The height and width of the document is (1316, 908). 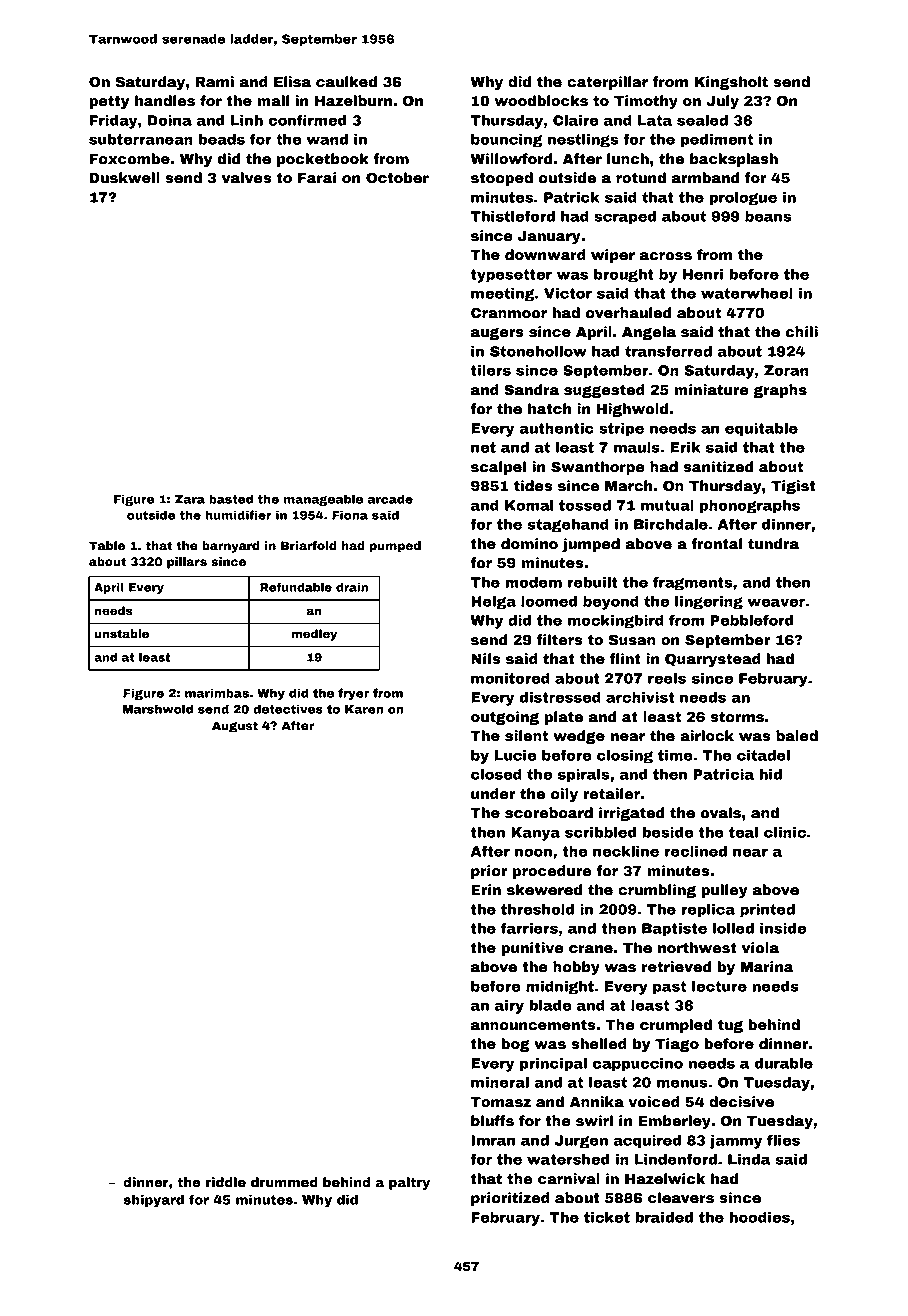 What do you see at coordinates (284, 1182) in the document?
I see `drummed` at bounding box center [284, 1182].
